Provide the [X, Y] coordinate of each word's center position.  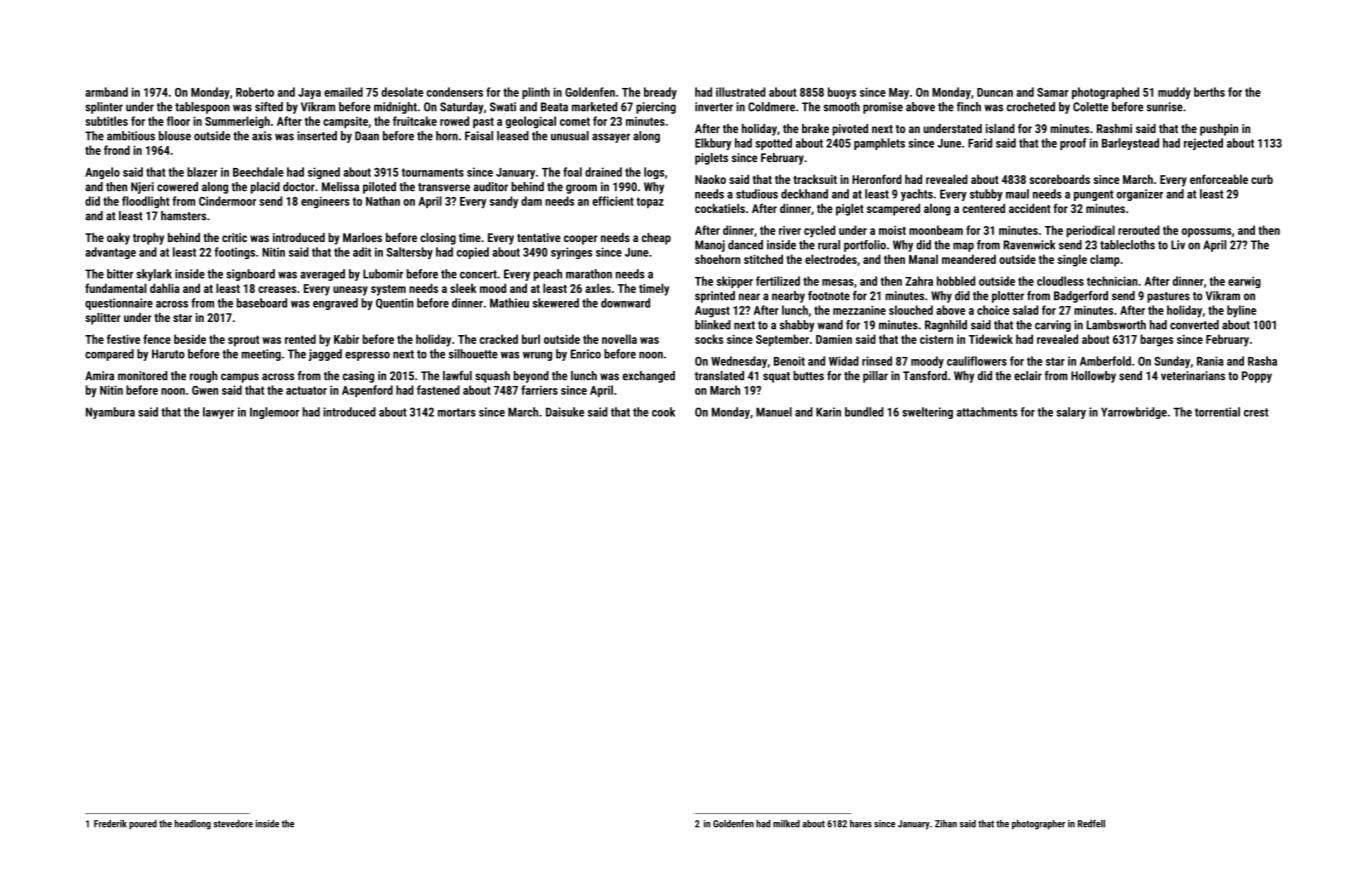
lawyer [218, 413]
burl [531, 339]
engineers [325, 202]
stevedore [233, 824]
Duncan [995, 92]
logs [654, 173]
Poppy [1257, 377]
